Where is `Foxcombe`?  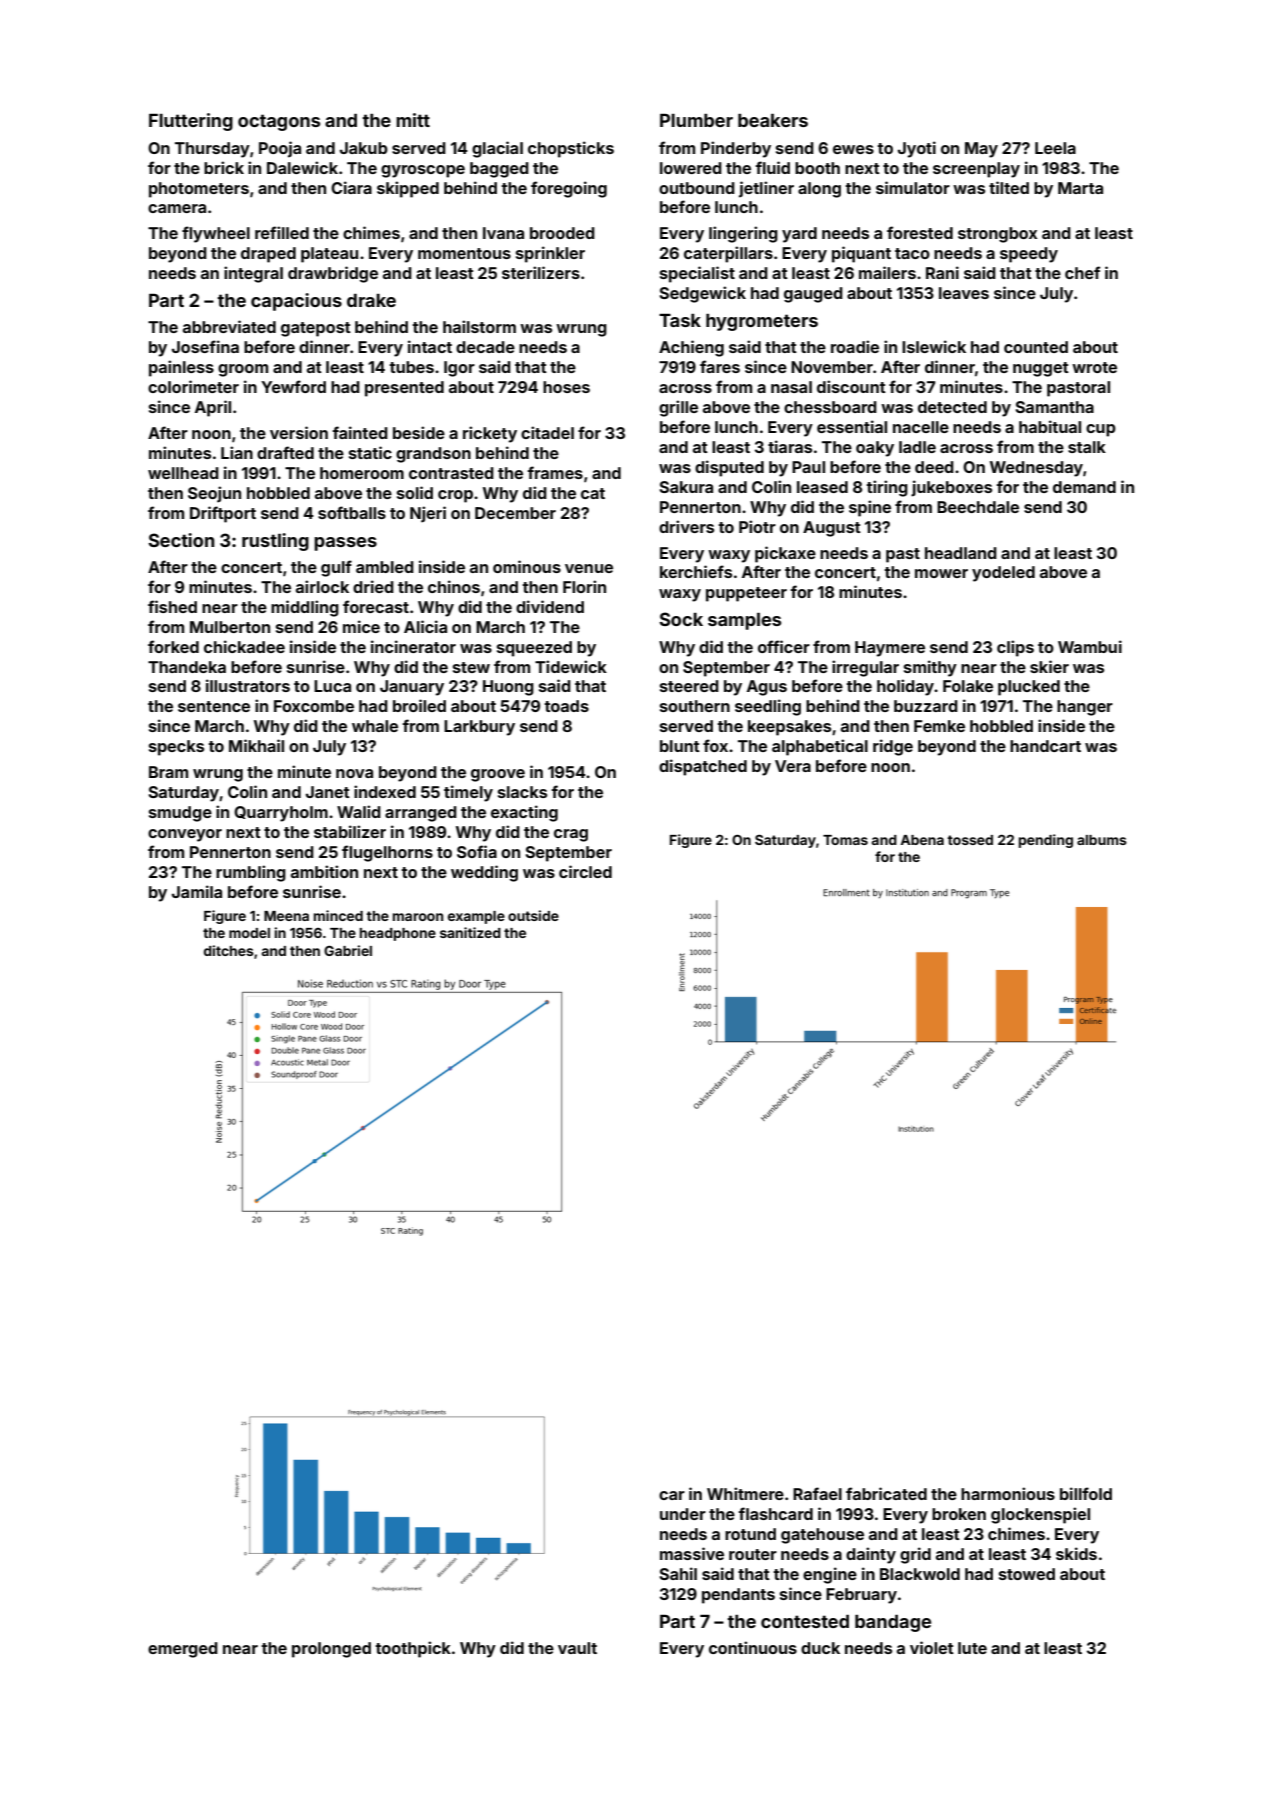 Foxcombe is located at coordinates (314, 706).
